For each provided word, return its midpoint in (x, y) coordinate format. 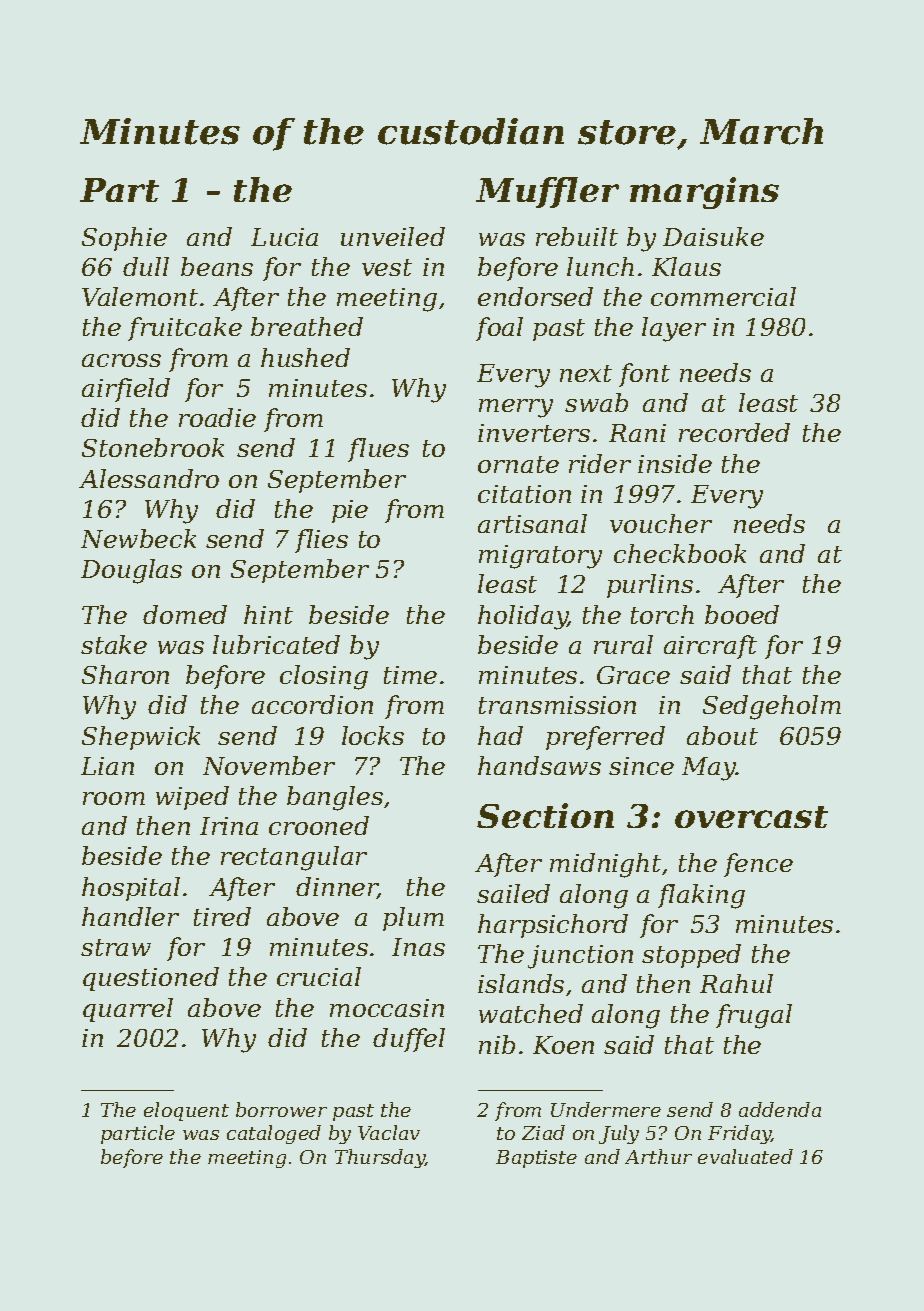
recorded (734, 432)
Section (545, 815)
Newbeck (138, 538)
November (269, 765)
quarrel (128, 1010)
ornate (518, 464)
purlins (650, 586)
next (586, 373)
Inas (418, 947)
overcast (751, 817)
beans (217, 266)
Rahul (736, 983)
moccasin (387, 1008)
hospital (131, 889)
